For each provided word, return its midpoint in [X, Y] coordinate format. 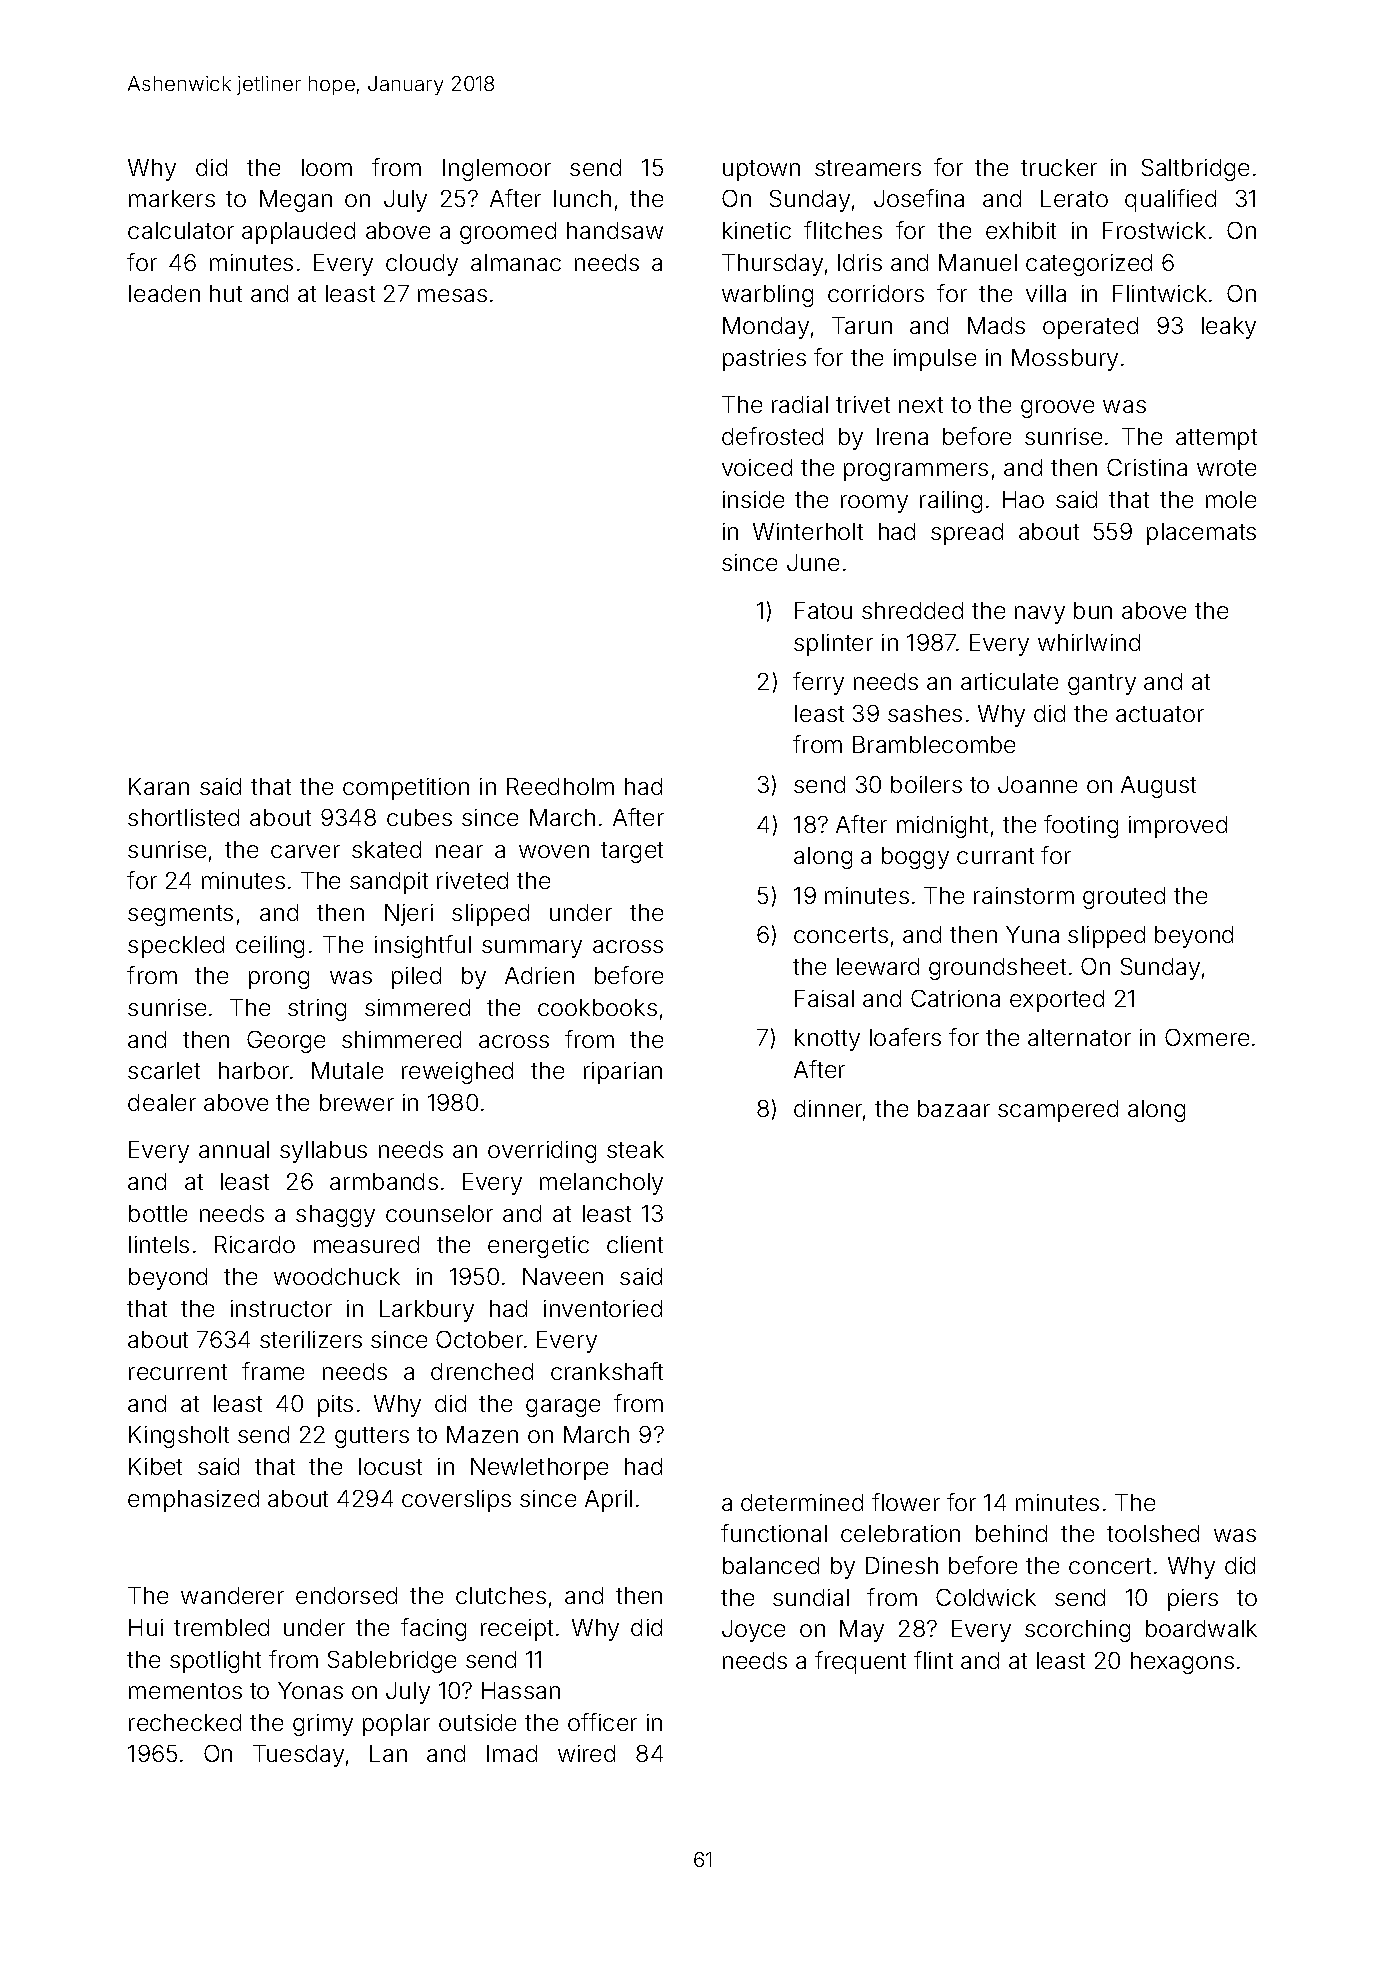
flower [906, 1502]
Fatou [823, 610]
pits [335, 1406]
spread [967, 534]
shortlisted [183, 817]
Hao [1023, 499]
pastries [764, 360]
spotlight [215, 1662]
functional [774, 1533]
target [632, 852]
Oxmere [1207, 1037]
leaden [164, 293]
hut [226, 293]
